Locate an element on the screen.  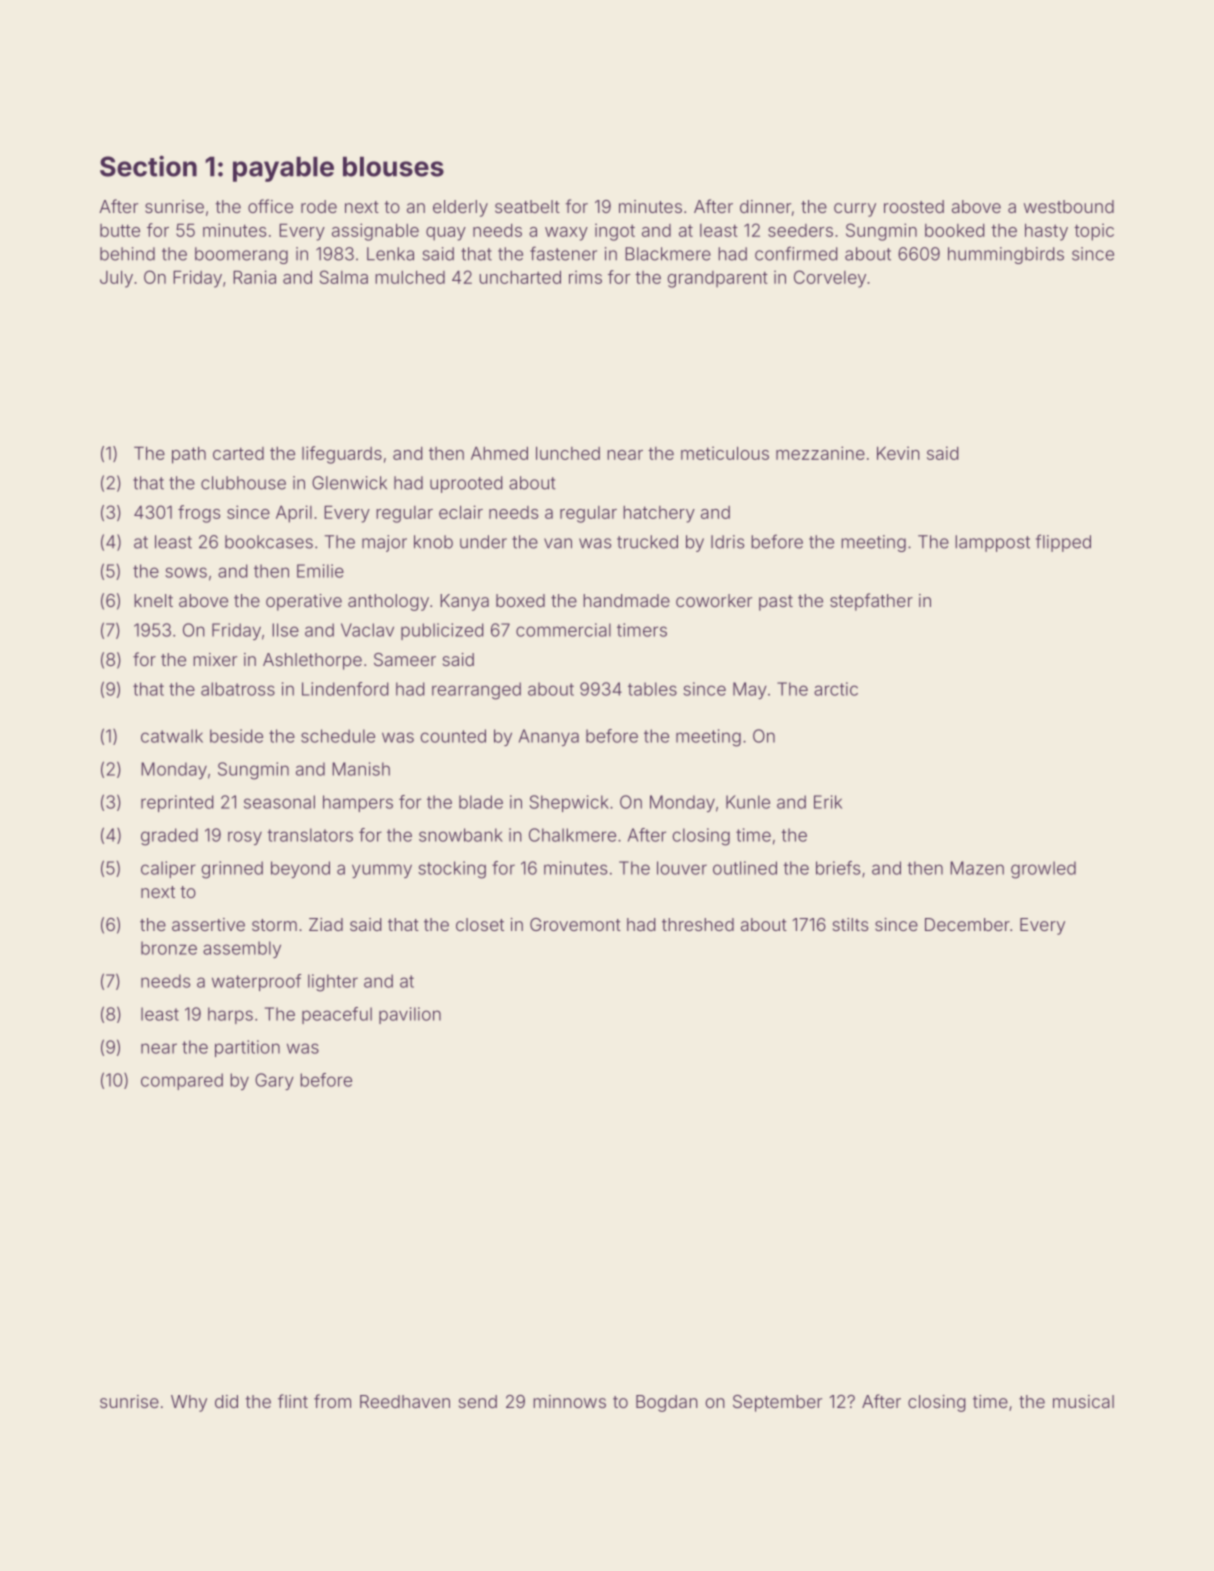
flipped is located at coordinates (1063, 543).
